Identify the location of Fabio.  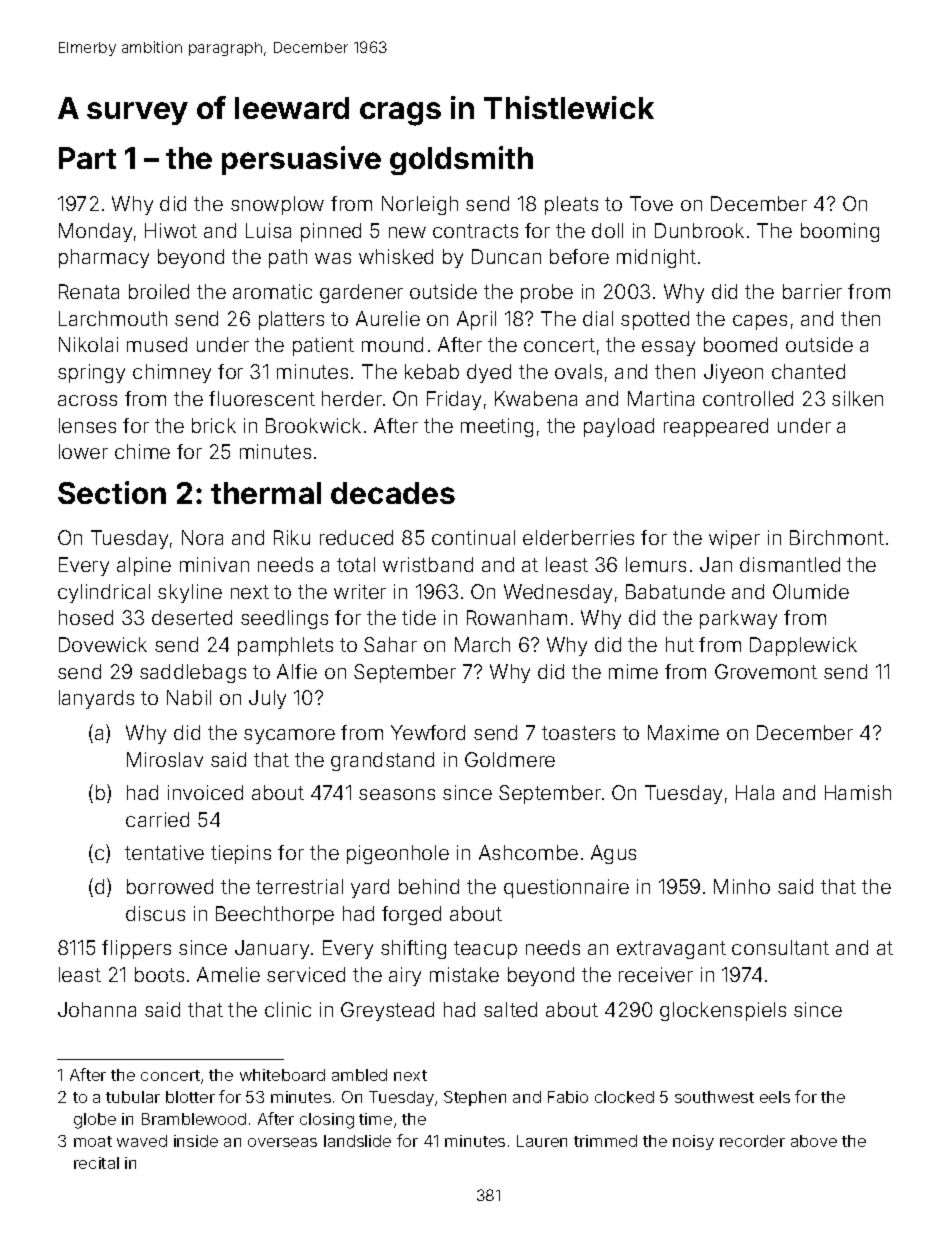
(568, 1097).
